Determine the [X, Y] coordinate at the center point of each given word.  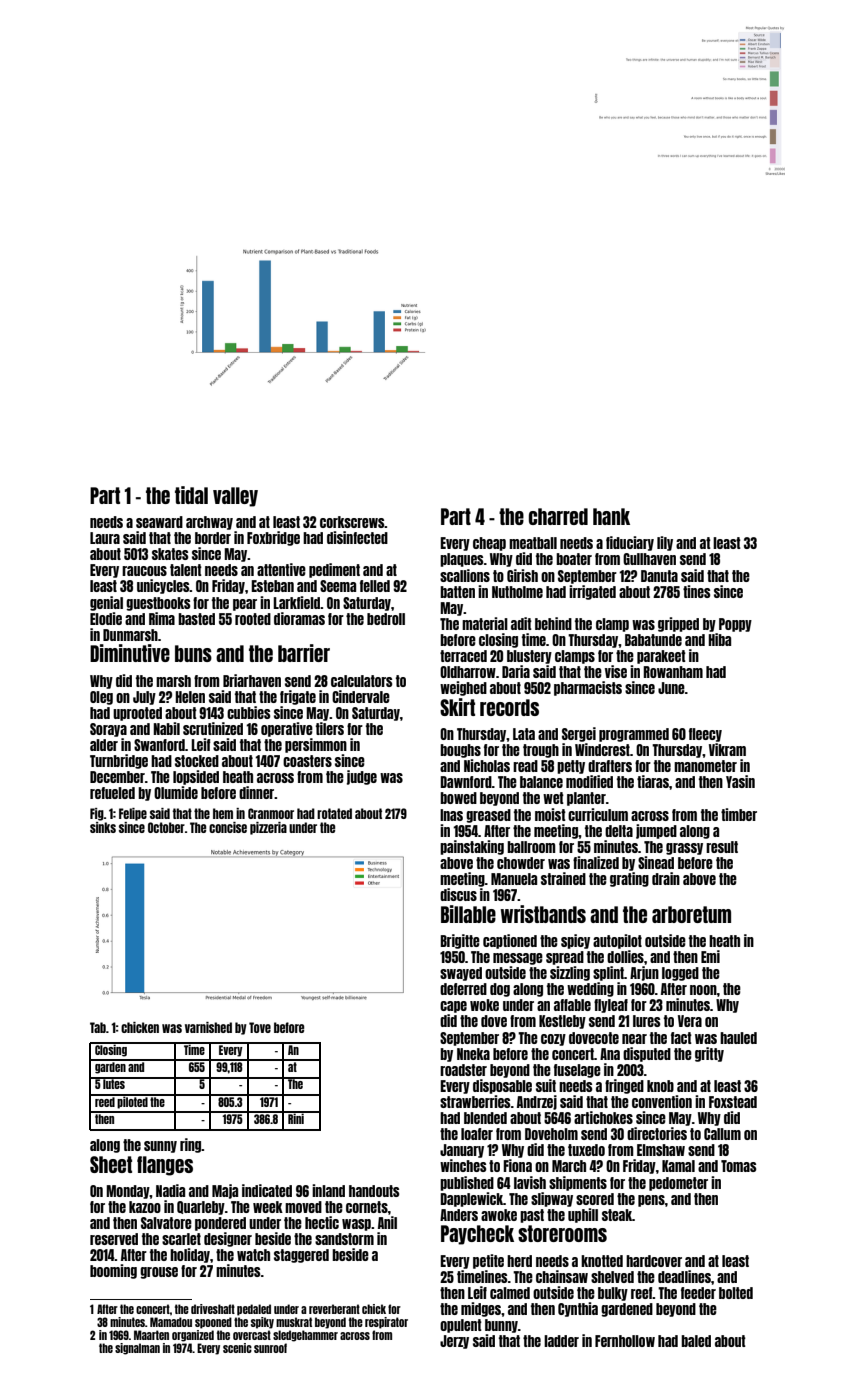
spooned [213, 1323]
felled [375, 586]
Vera [690, 1021]
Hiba [719, 639]
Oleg [101, 698]
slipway [552, 1199]
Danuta [659, 576]
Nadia [170, 1190]
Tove [260, 1027]
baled [696, 1341]
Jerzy [454, 1342]
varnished [208, 1027]
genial [106, 603]
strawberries [475, 1101]
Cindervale [361, 696]
